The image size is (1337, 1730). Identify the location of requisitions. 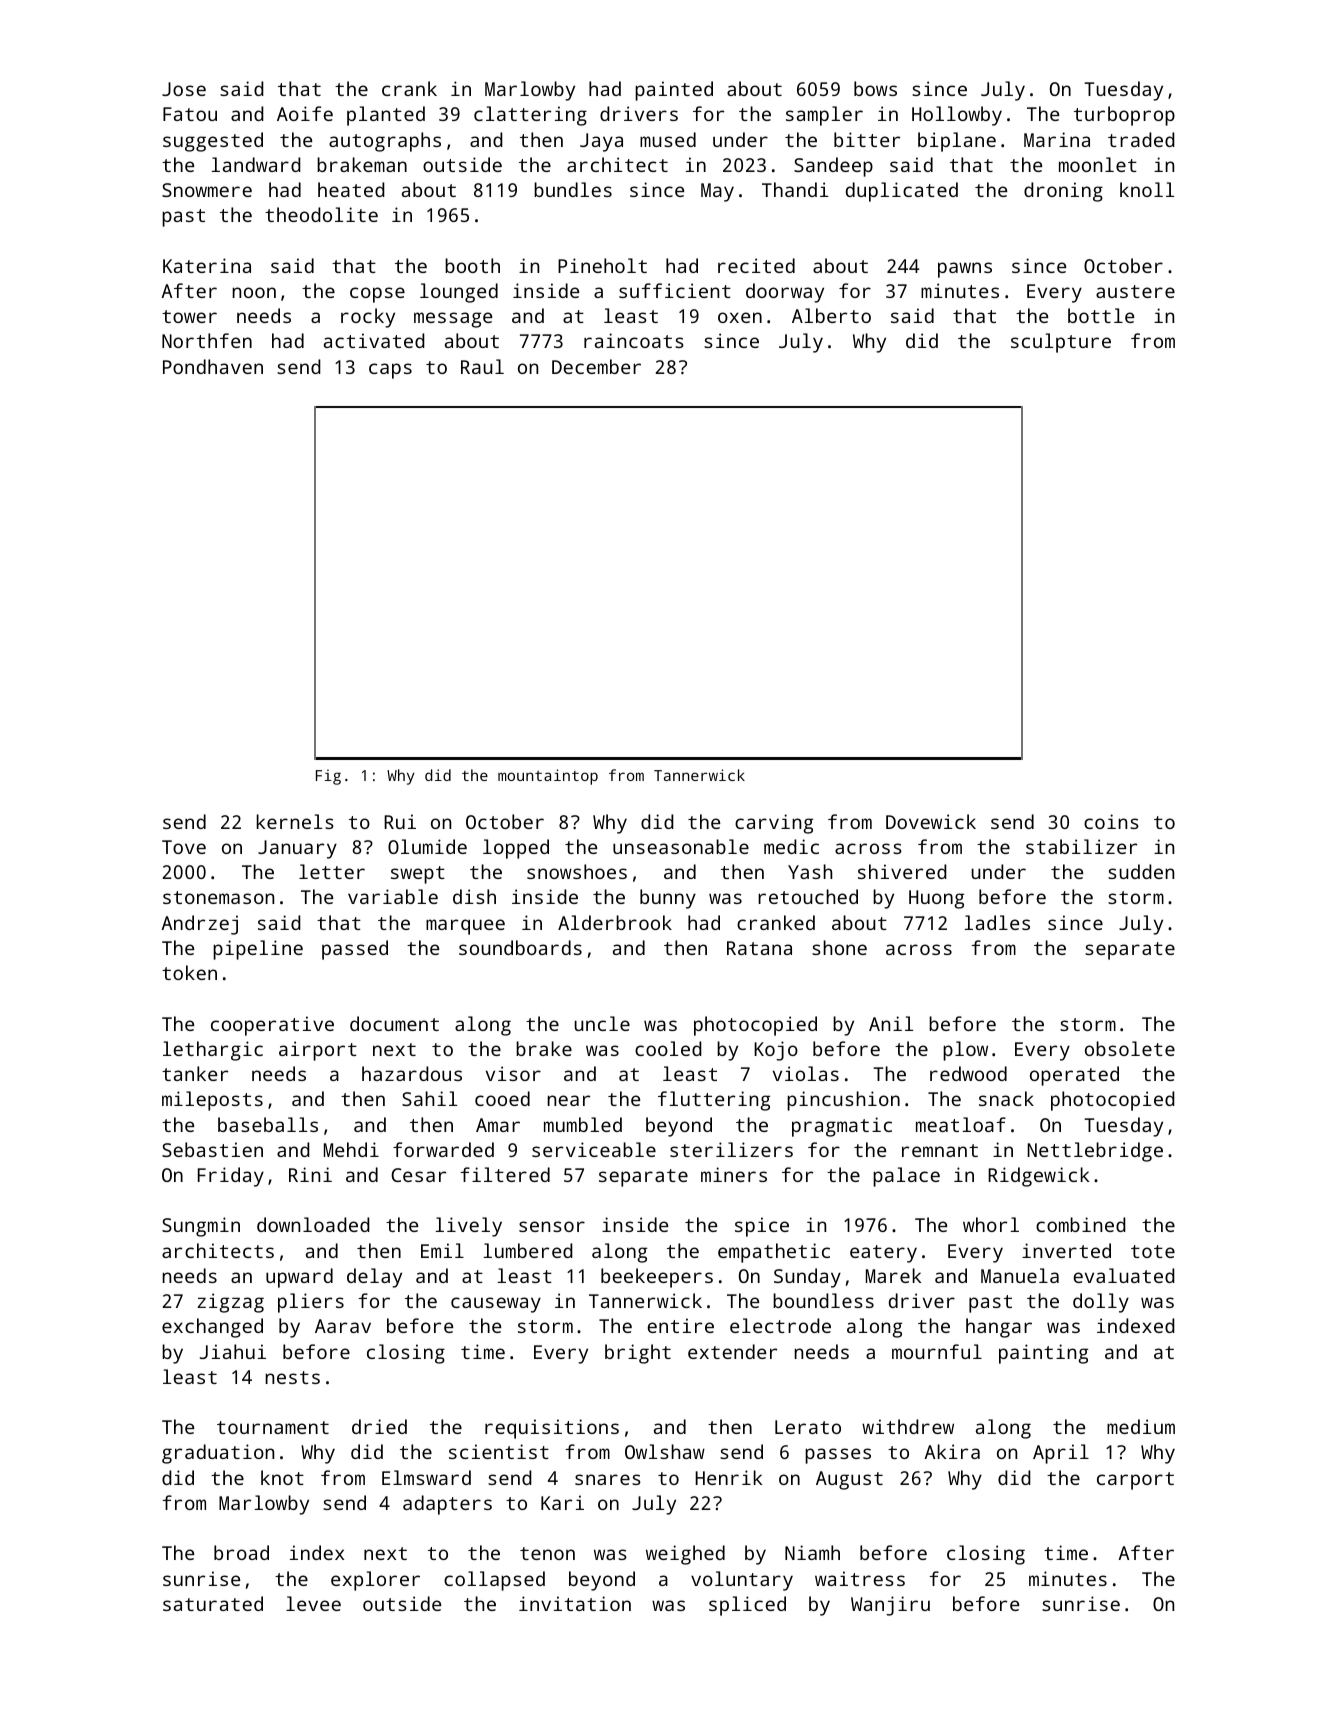
(552, 1429).
